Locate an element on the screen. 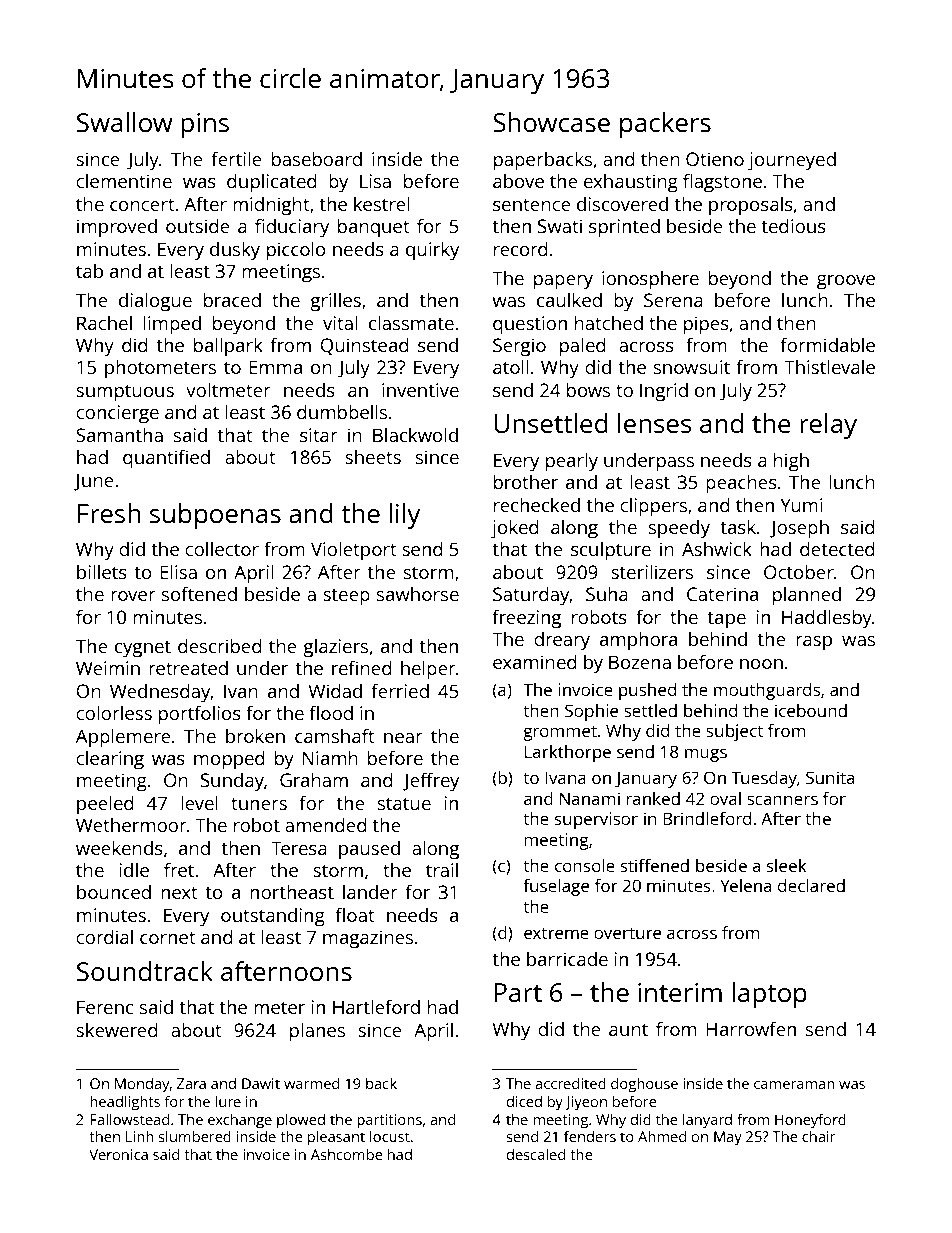 The width and height of the screenshot is (952, 1233). Thistlevale is located at coordinates (829, 366).
